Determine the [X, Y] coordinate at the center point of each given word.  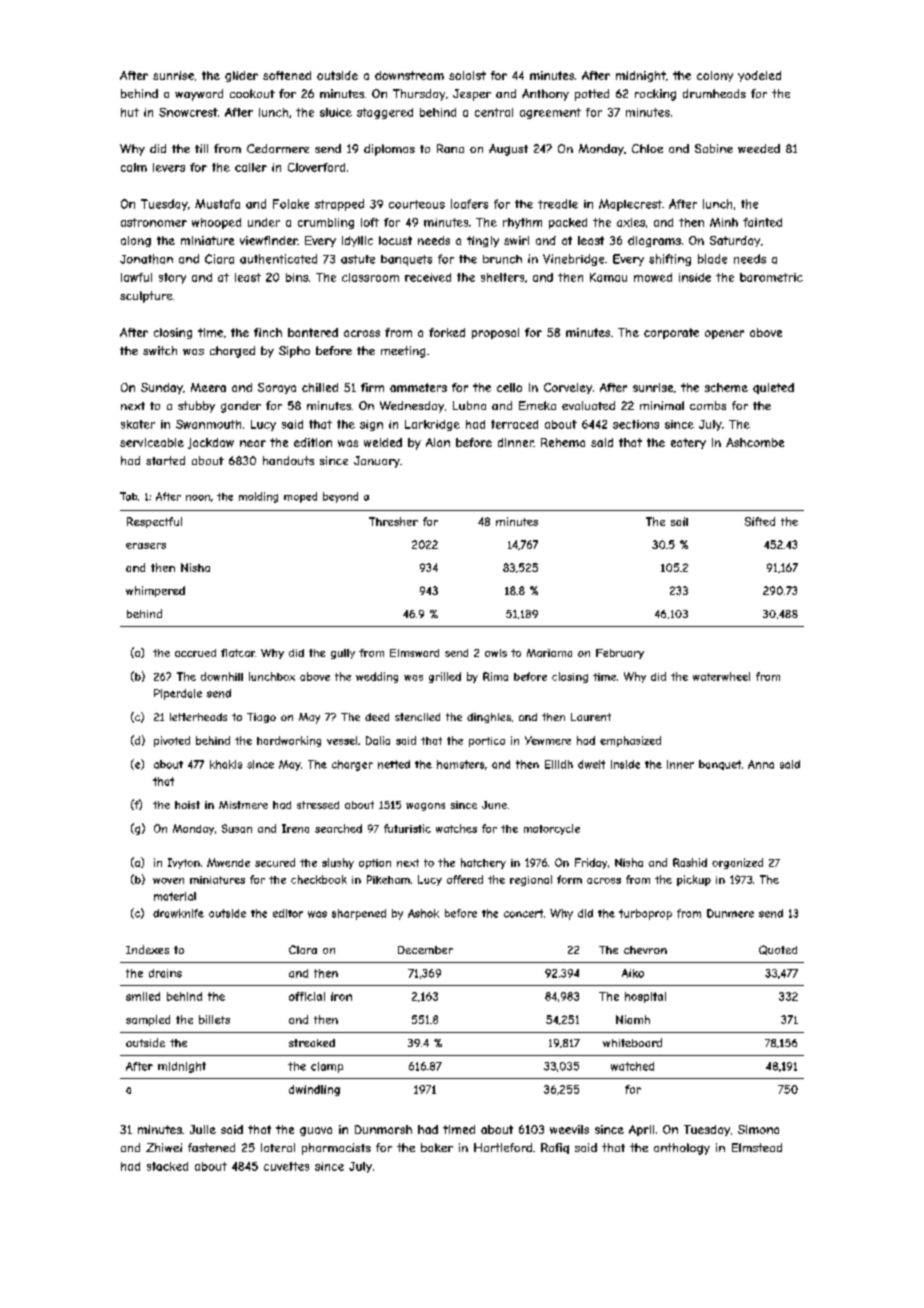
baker [437, 1147]
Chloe [647, 148]
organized [737, 863]
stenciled [417, 717]
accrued [195, 653]
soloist [467, 75]
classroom [370, 277]
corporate [671, 333]
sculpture [146, 297]
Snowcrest [188, 112]
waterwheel [721, 676]
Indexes [147, 949]
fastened [211, 1147]
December [425, 950]
